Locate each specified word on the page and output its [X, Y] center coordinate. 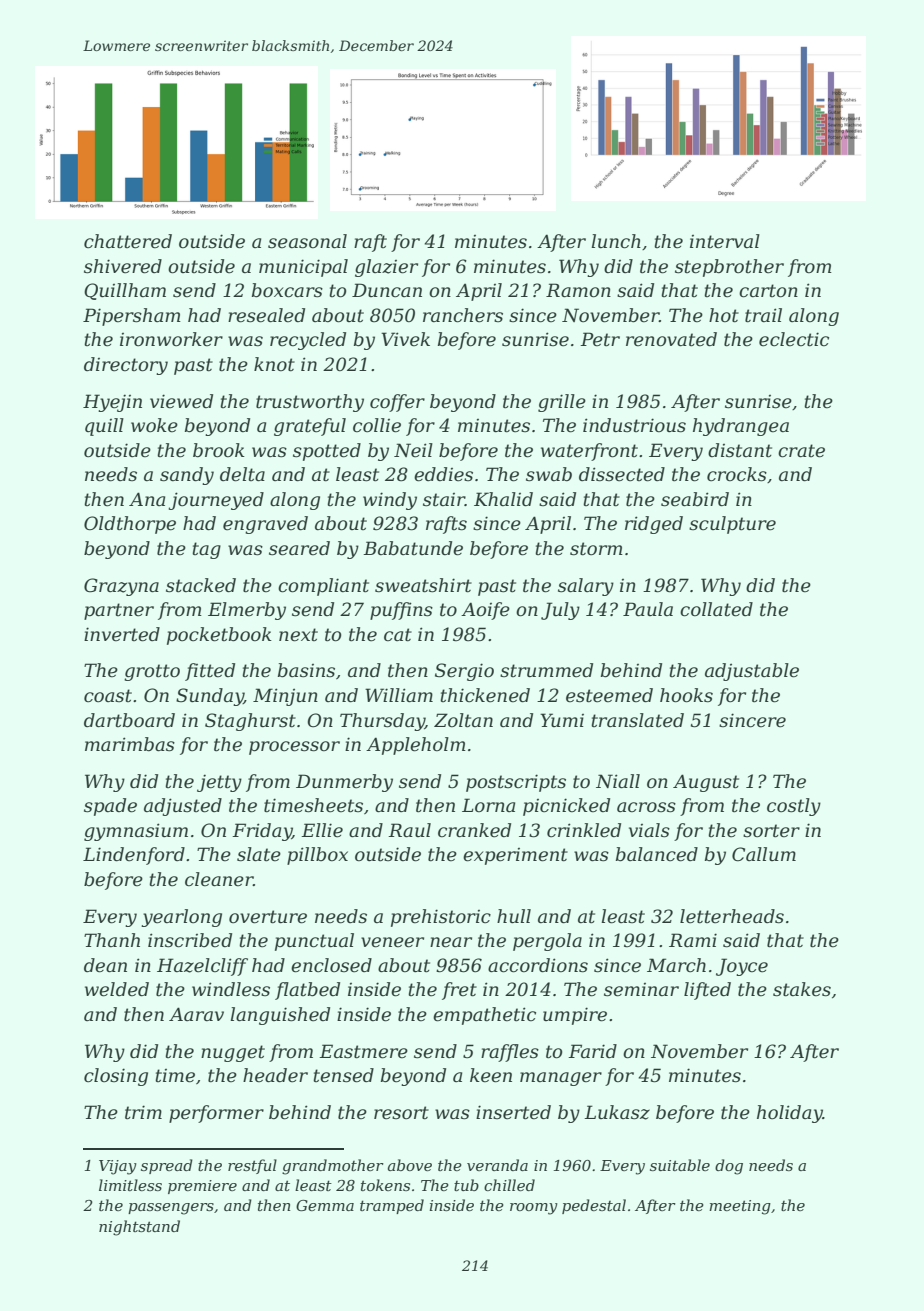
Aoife [485, 611]
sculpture [732, 525]
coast [108, 695]
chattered [128, 241]
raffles [510, 1053]
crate [801, 451]
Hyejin [112, 403]
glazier [386, 268]
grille [562, 403]
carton [768, 291]
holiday [790, 1114]
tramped [392, 1206]
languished [280, 1016]
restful [252, 1166]
